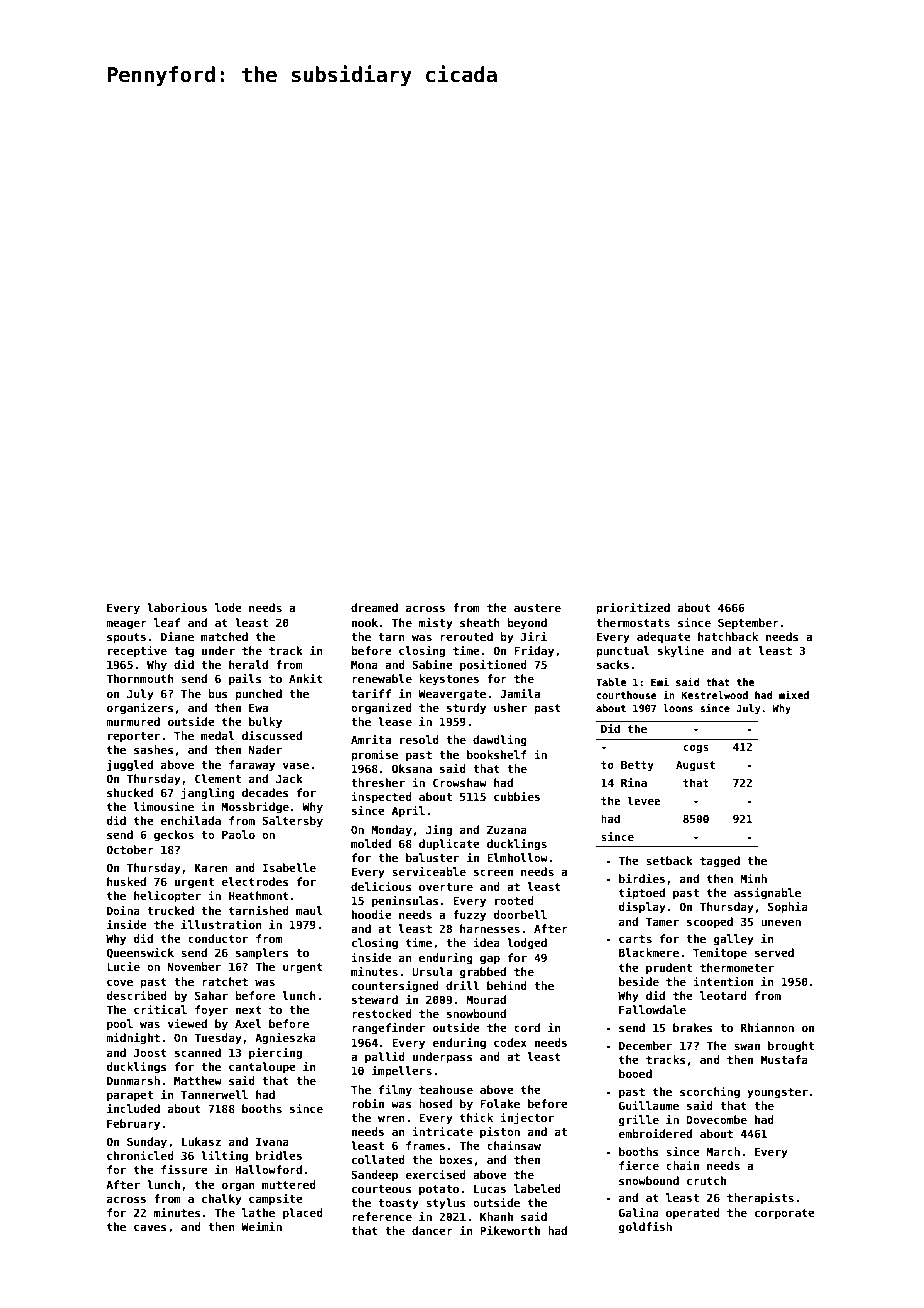  Describe the element at coordinates (126, 881) in the screenshot. I see `husked` at that location.
